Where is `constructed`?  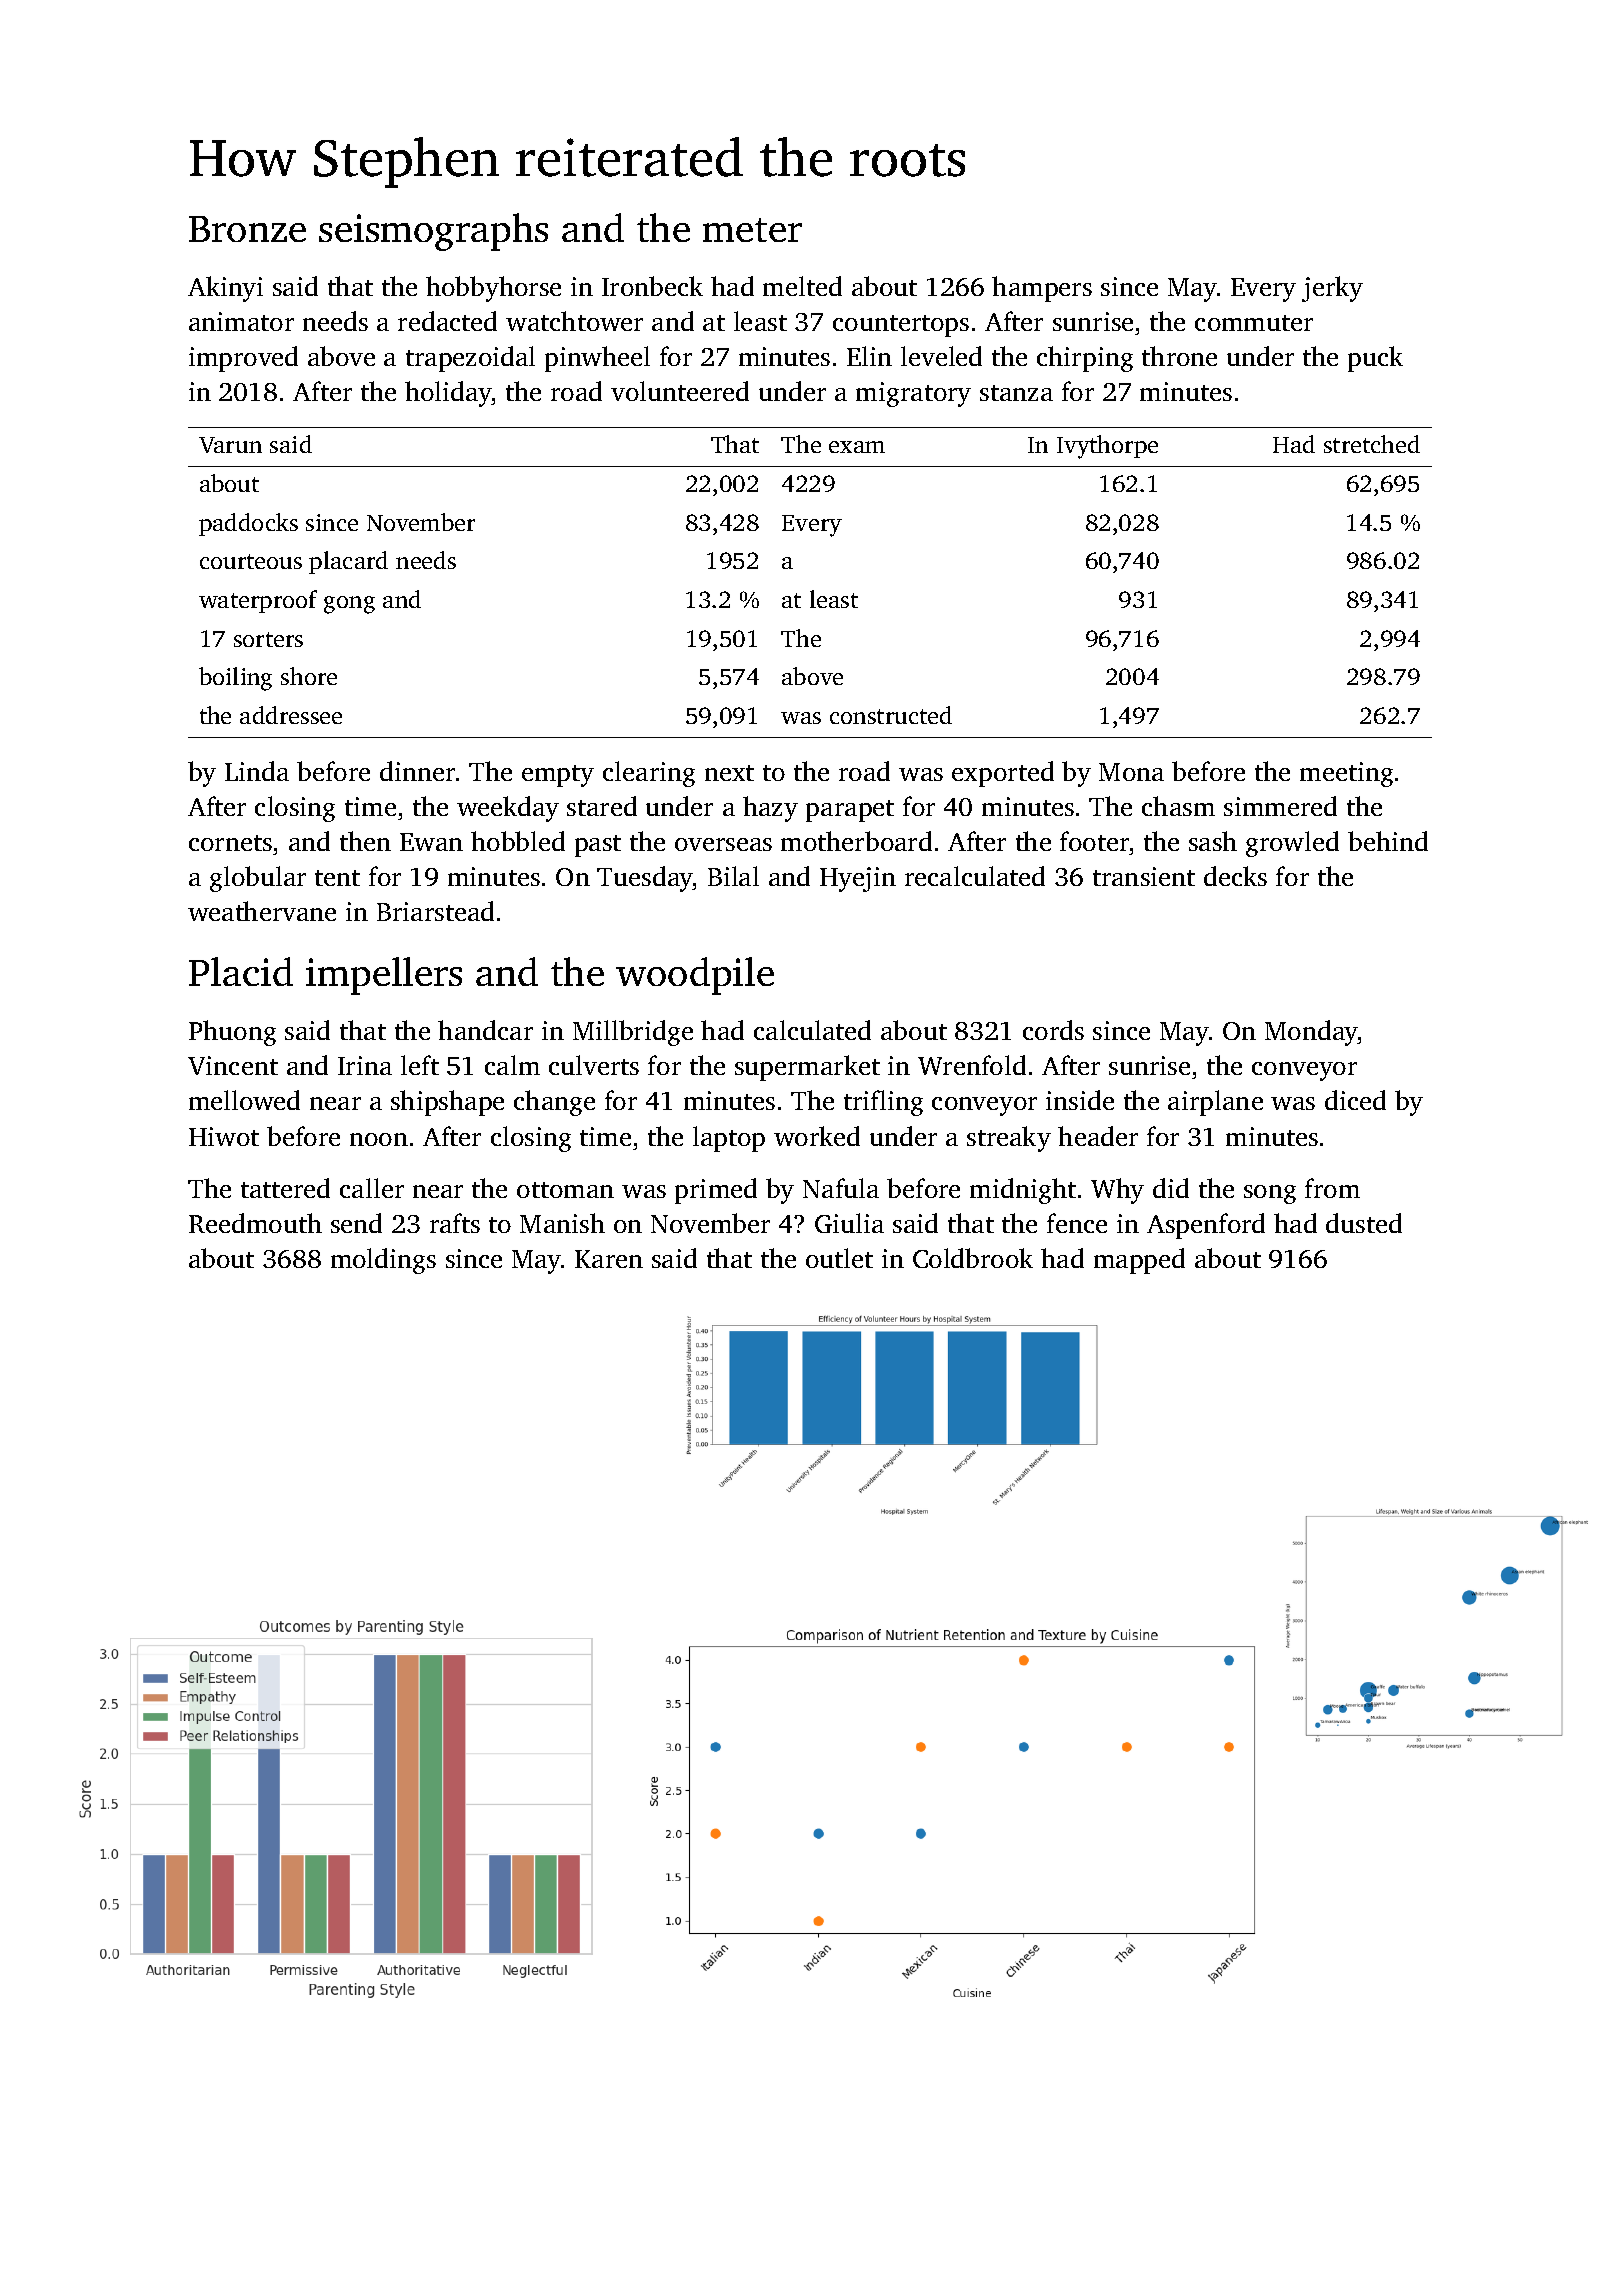
constructed is located at coordinates (891, 715).
